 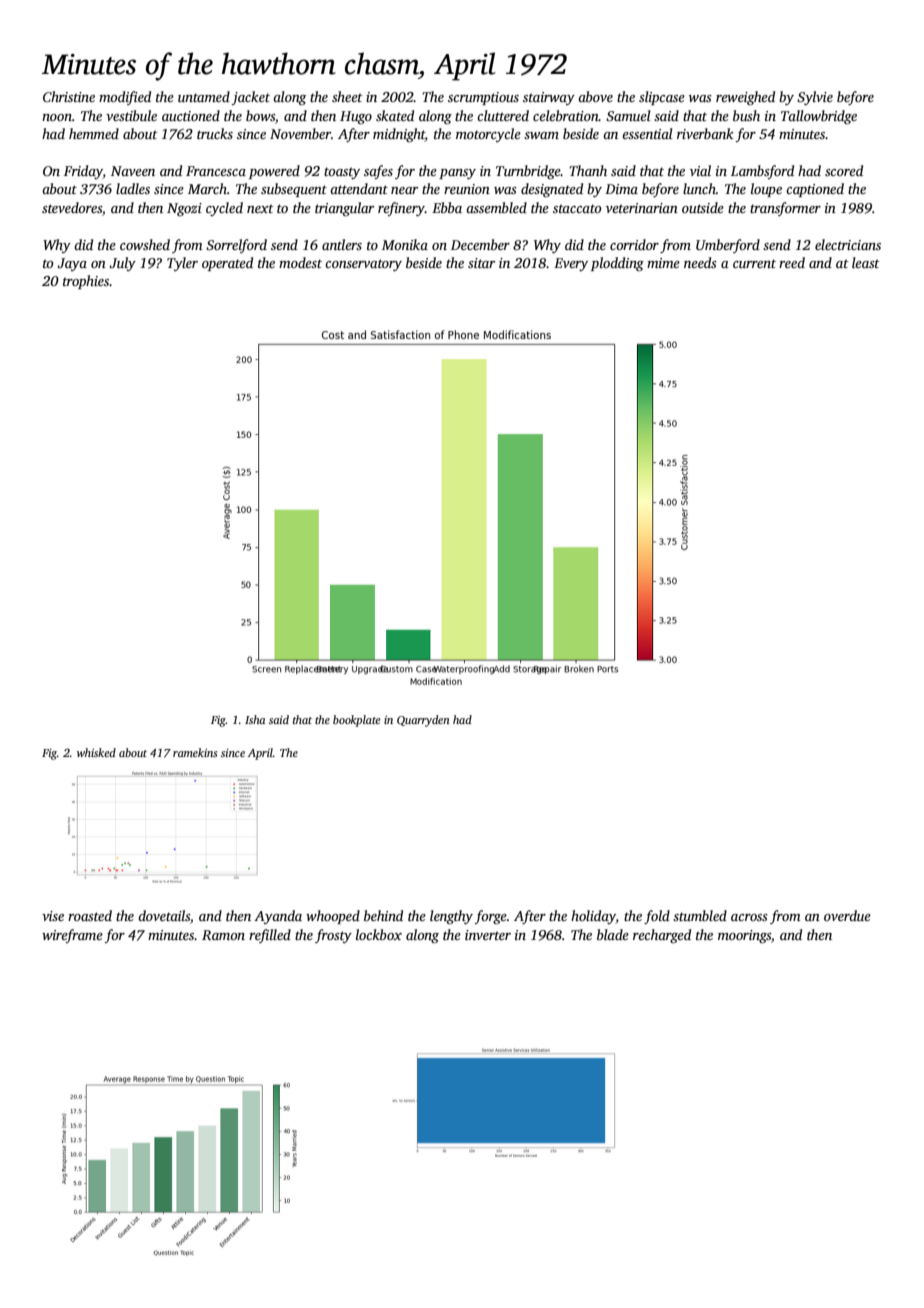 I want to click on powered, so click(x=274, y=172).
